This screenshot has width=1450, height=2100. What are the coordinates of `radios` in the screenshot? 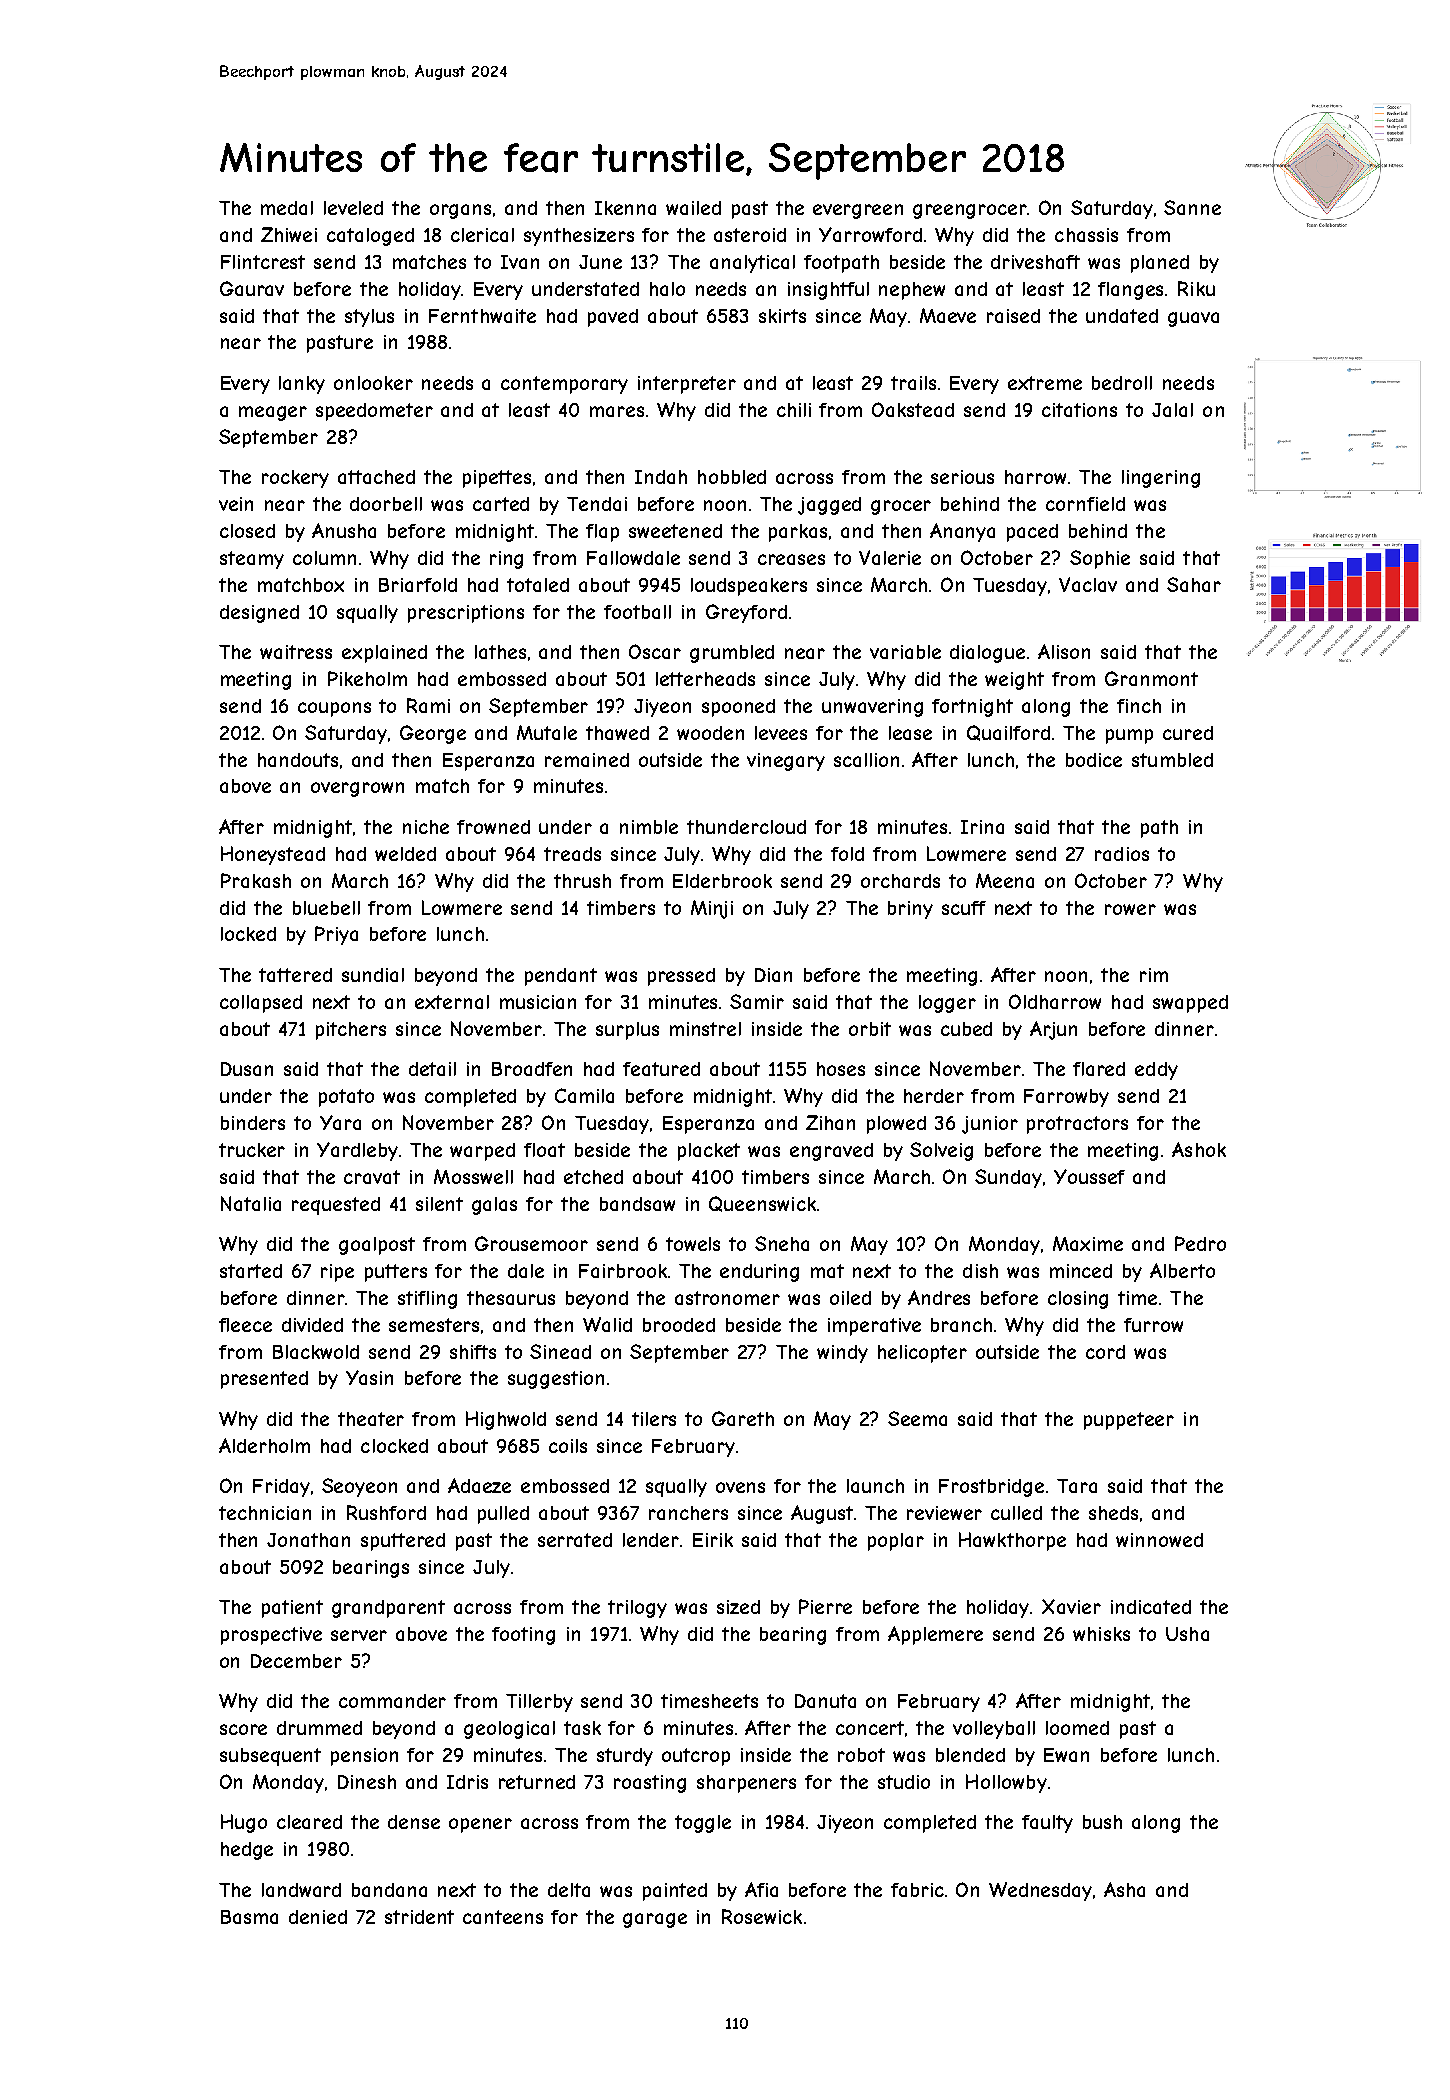 It's located at (1122, 854).
